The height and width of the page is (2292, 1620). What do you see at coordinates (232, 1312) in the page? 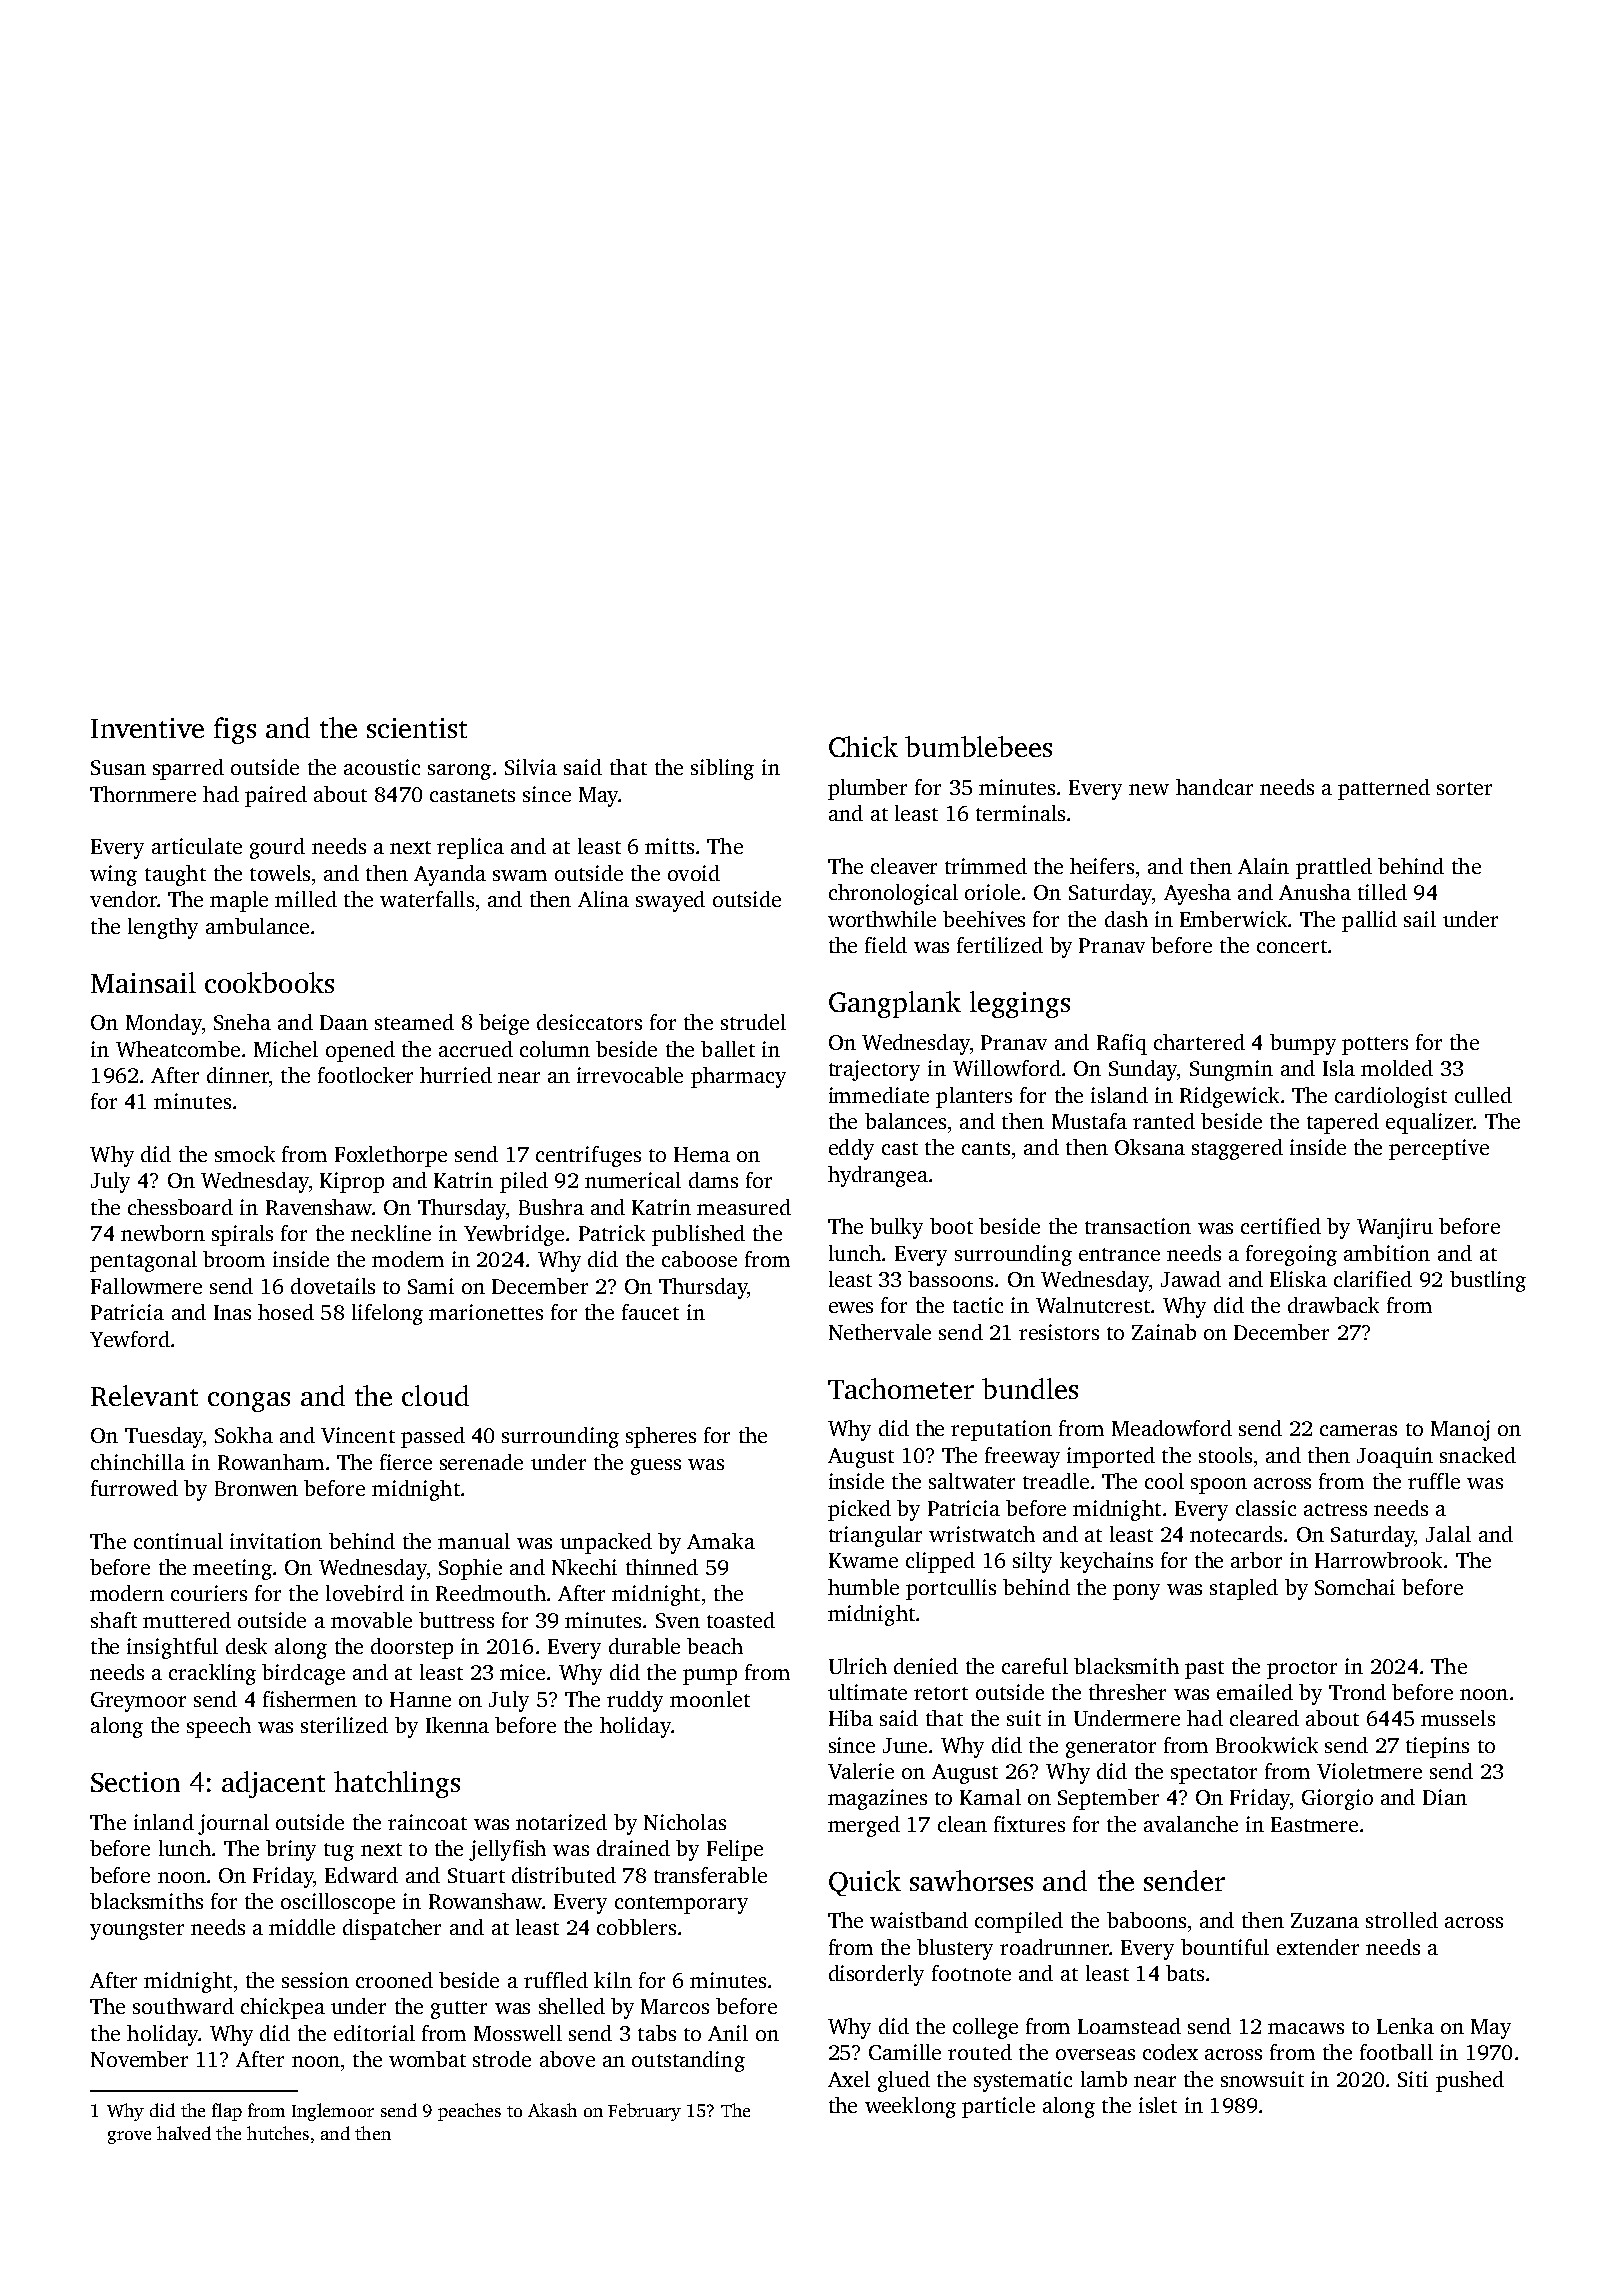
I see `Inas` at bounding box center [232, 1312].
